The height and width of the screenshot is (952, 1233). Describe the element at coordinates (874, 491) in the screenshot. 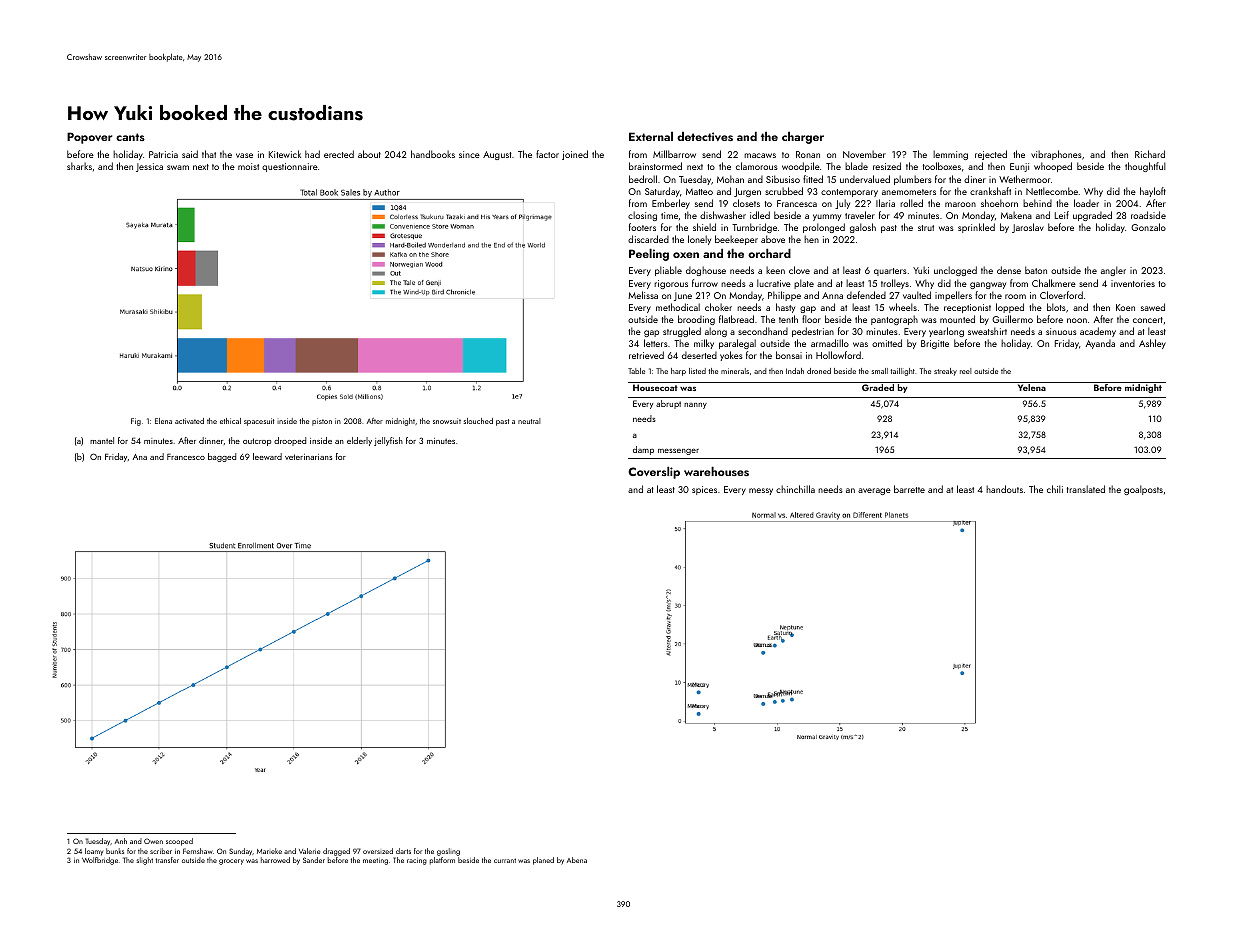

I see `average` at that location.
